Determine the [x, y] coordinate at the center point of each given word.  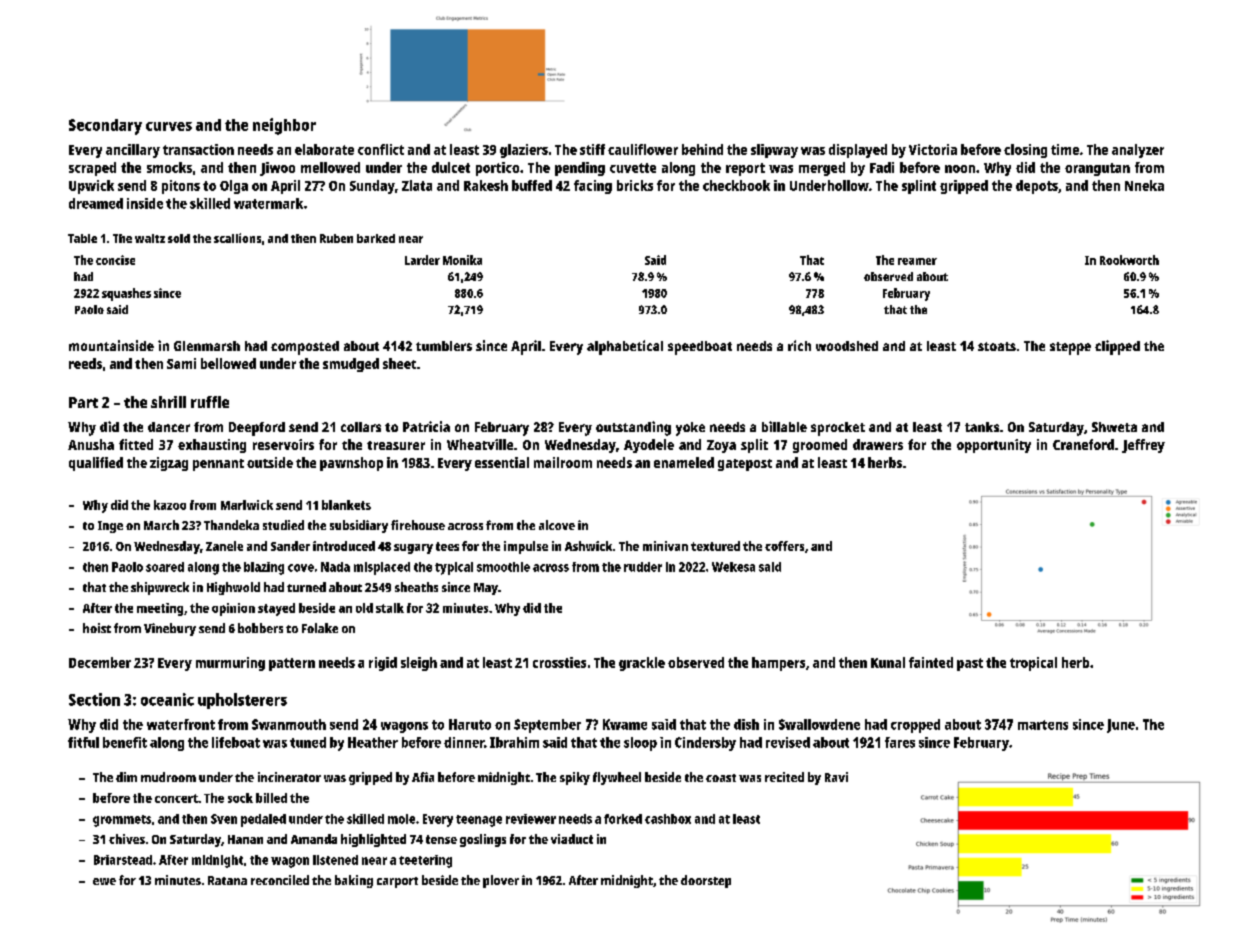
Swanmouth [289, 724]
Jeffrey [1143, 446]
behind [702, 149]
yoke [690, 429]
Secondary [105, 127]
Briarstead [123, 860]
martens [1043, 725]
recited [784, 777]
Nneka [1144, 185]
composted [305, 348]
